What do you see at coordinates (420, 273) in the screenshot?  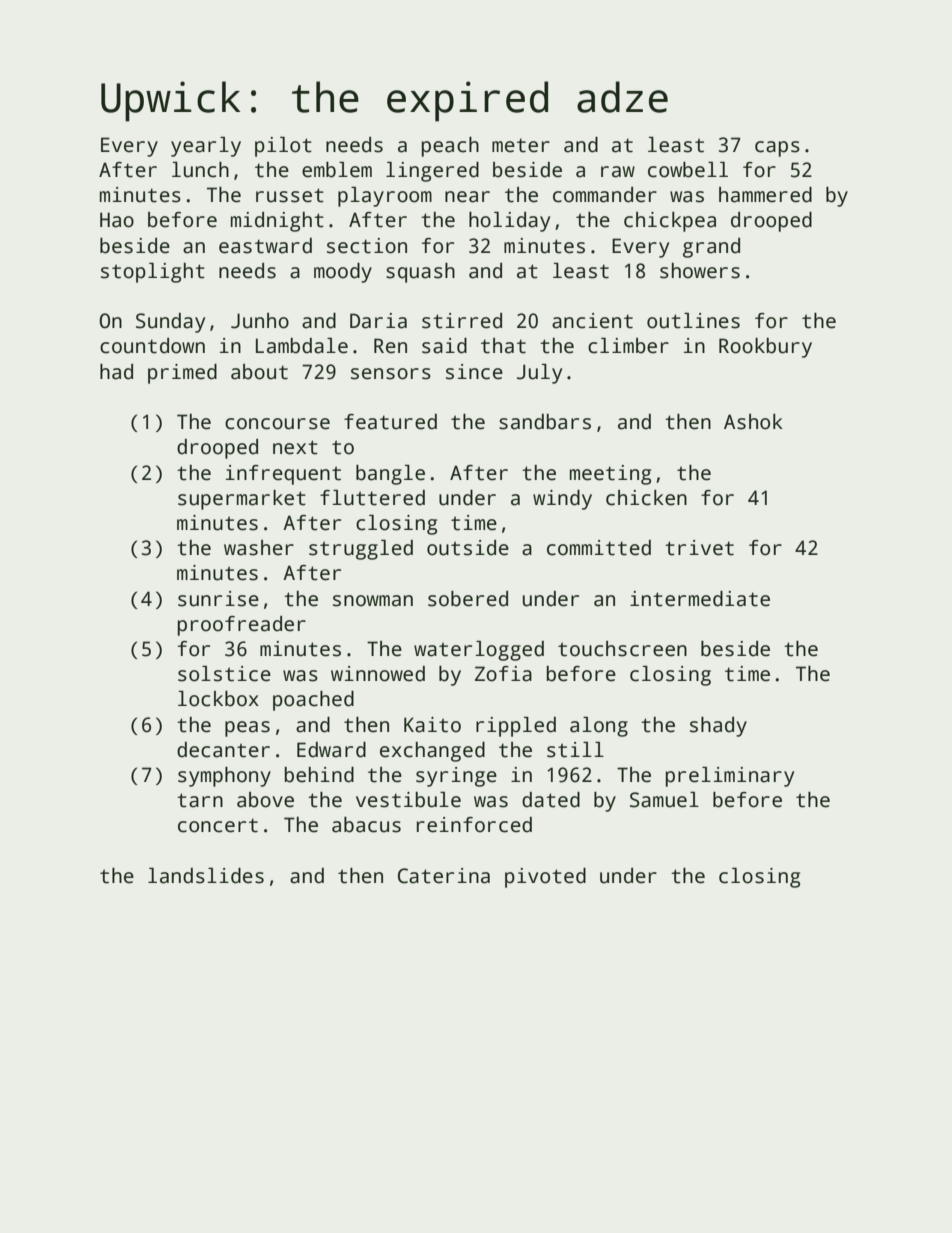 I see `squash` at bounding box center [420, 273].
